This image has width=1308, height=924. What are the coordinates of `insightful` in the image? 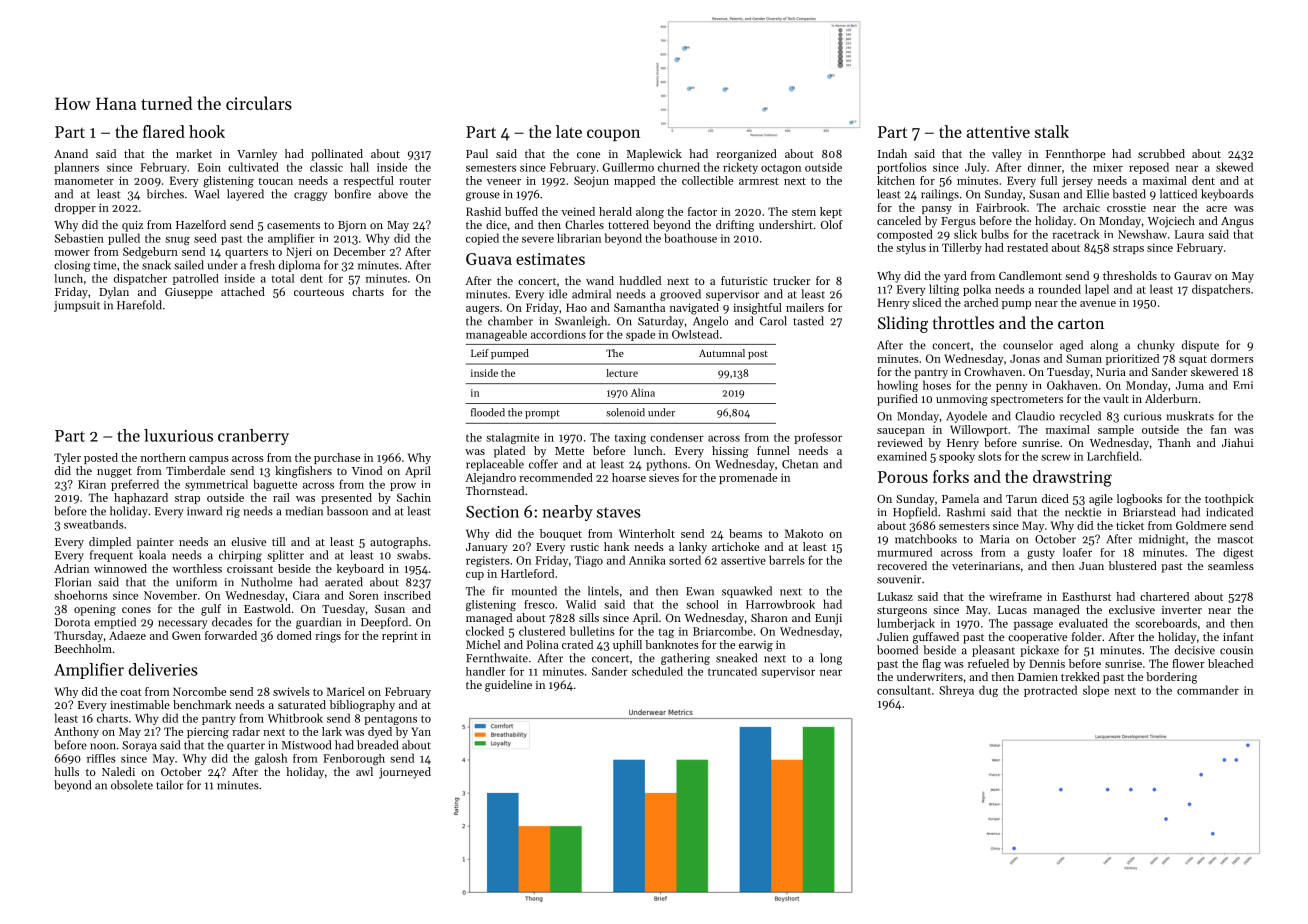 It's located at (757, 309).
